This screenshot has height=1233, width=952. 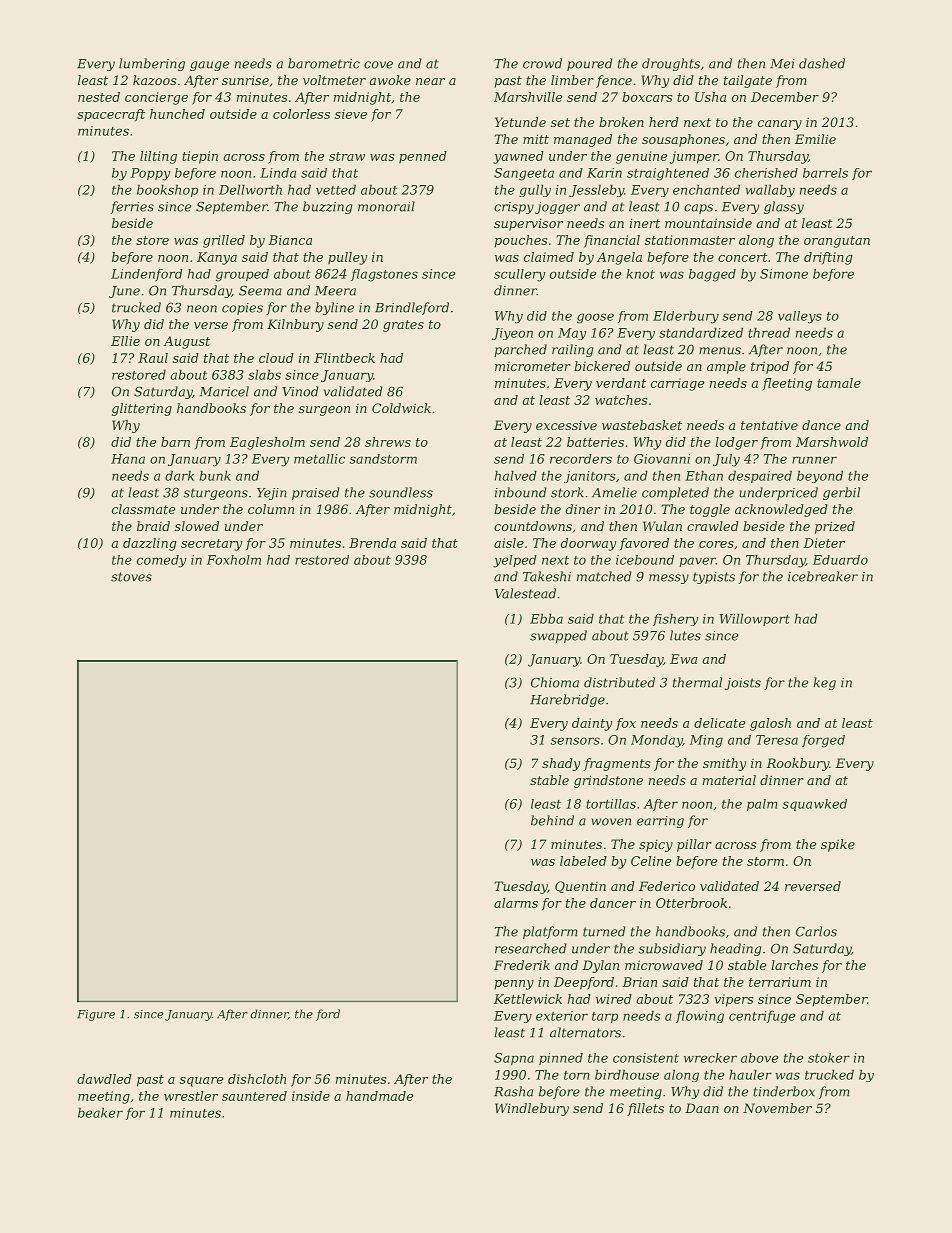 What do you see at coordinates (99, 97) in the screenshot?
I see `nested` at bounding box center [99, 97].
